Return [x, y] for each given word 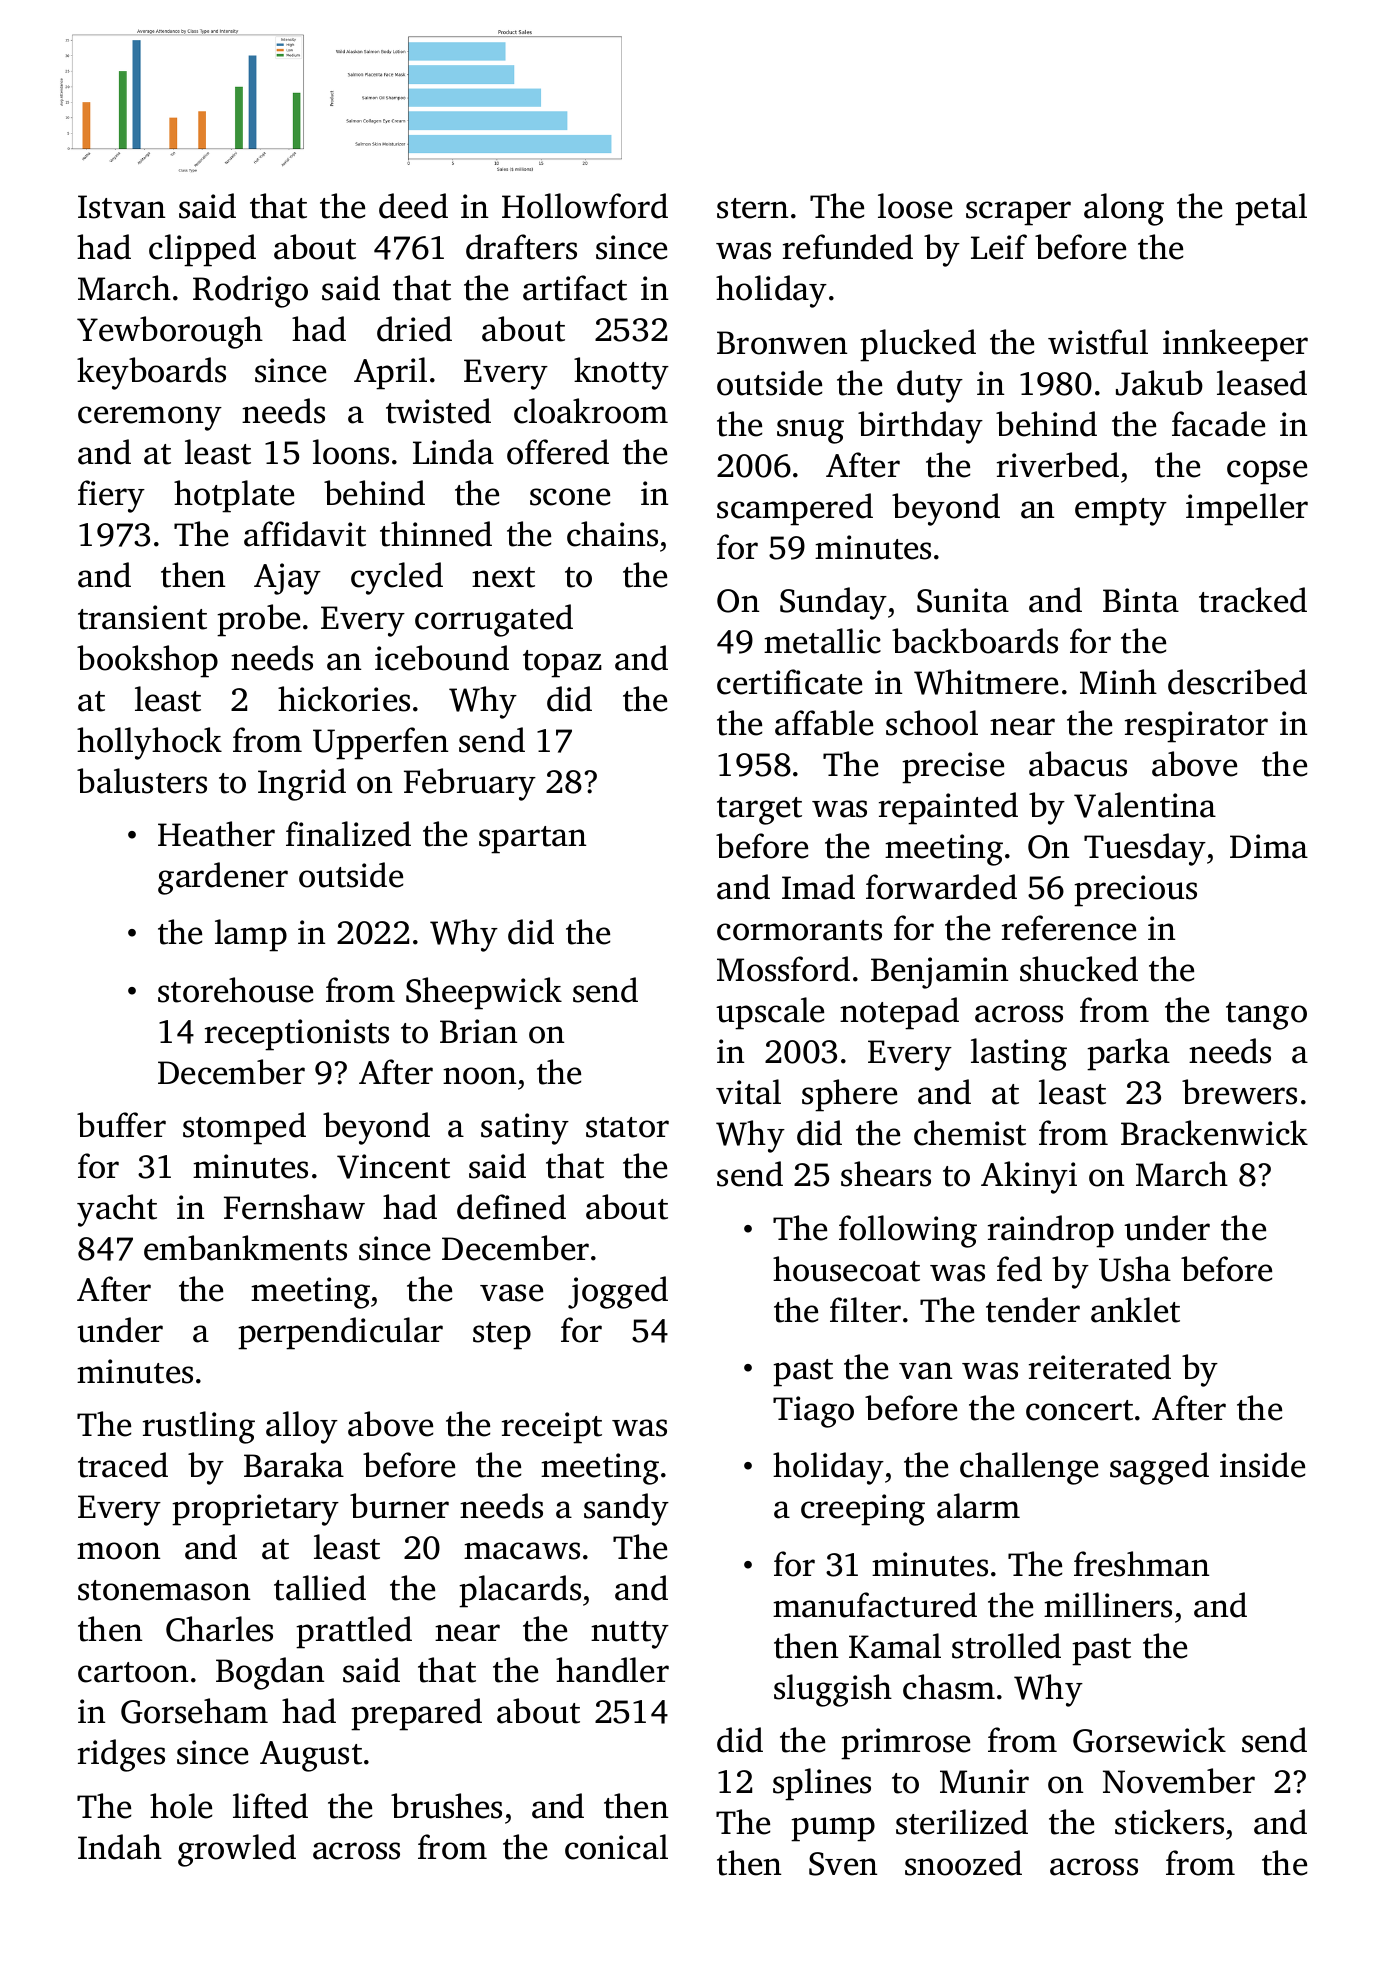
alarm [978, 1506]
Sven [843, 1864]
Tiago [813, 1412]
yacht [117, 1210]
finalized [348, 834]
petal [1271, 209]
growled [237, 1850]
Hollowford [585, 206]
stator [627, 1127]
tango [1266, 1016]
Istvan [121, 207]
